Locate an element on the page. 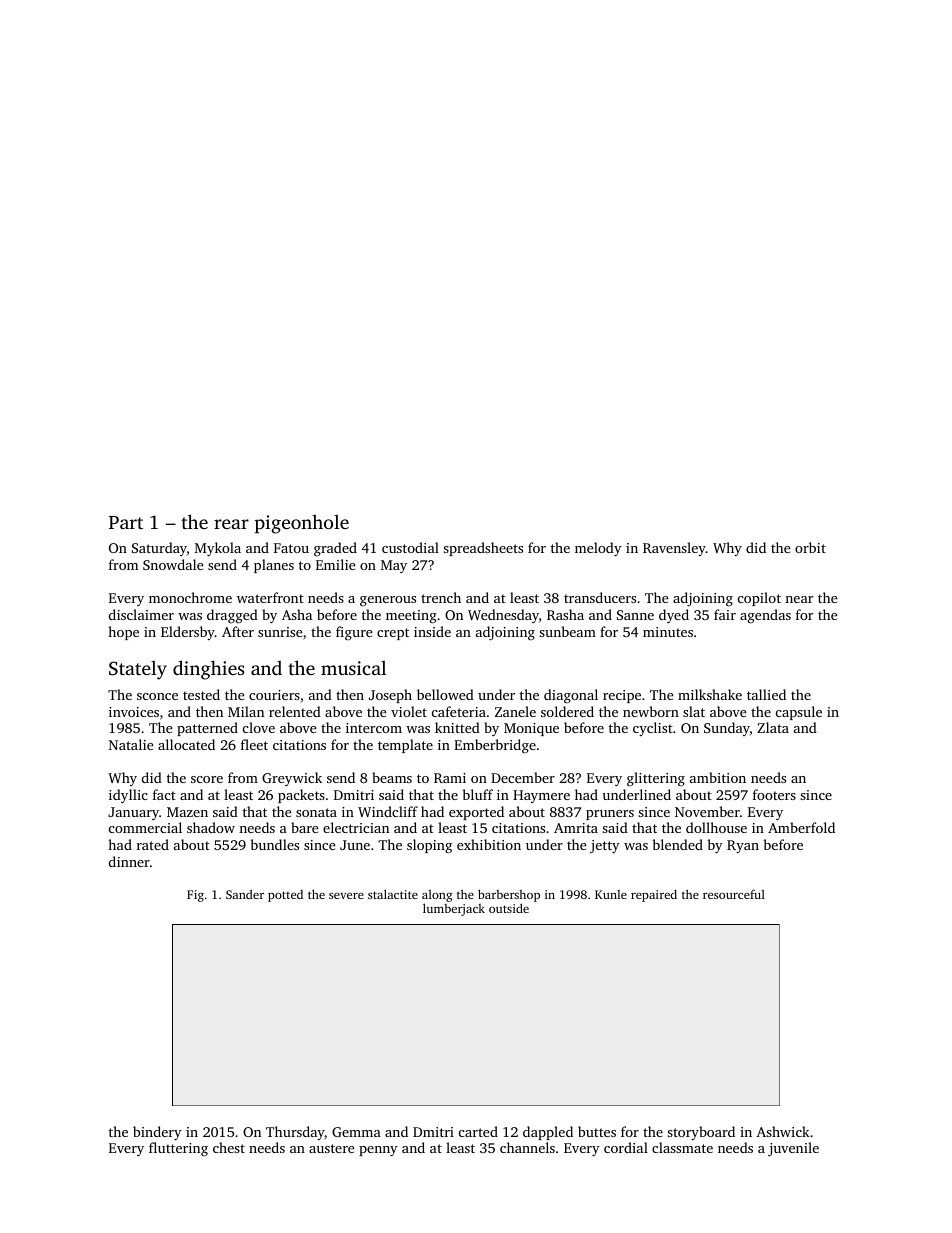 The image size is (952, 1233). rear is located at coordinates (231, 524).
